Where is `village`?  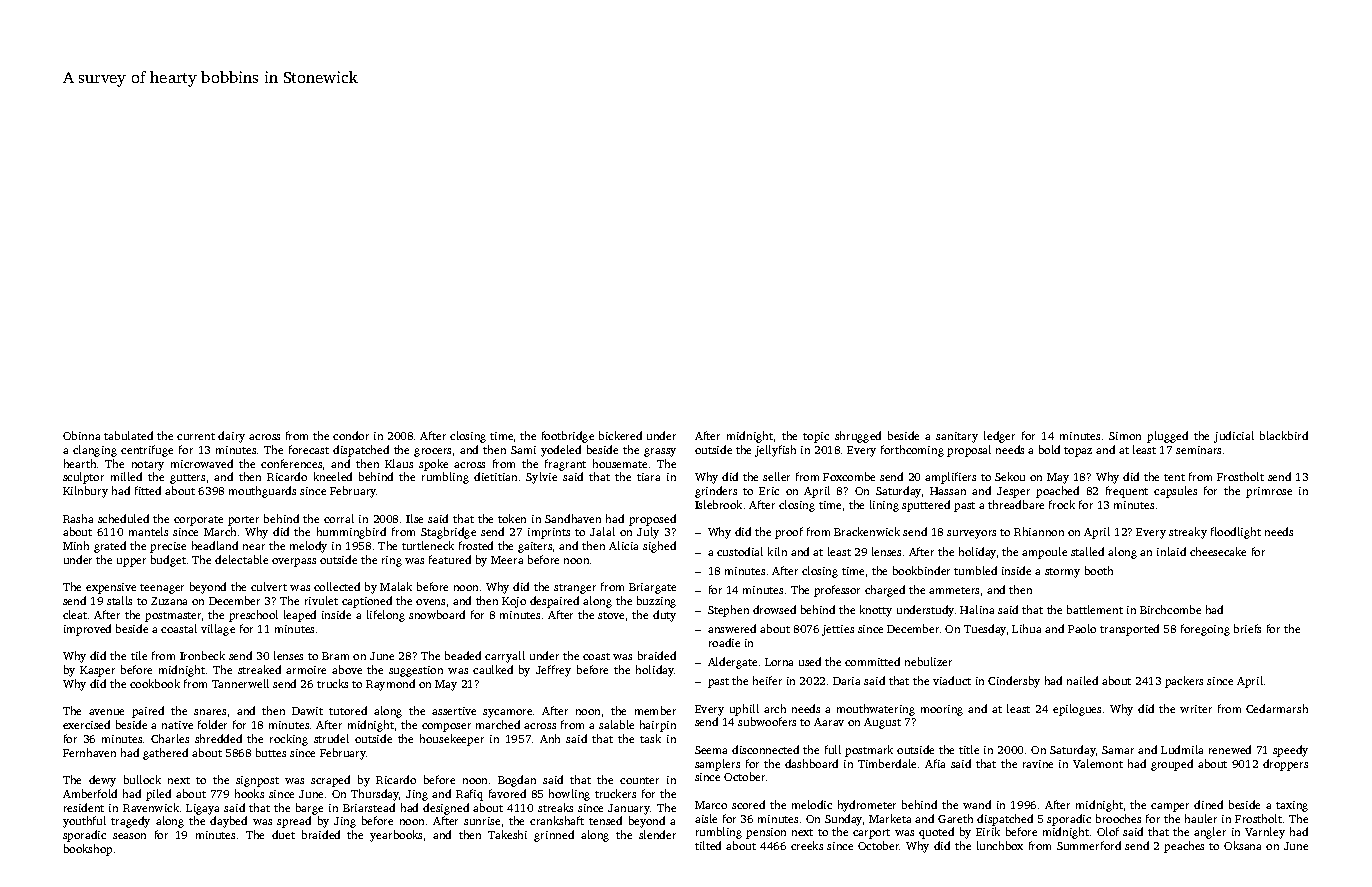 village is located at coordinates (218, 630).
